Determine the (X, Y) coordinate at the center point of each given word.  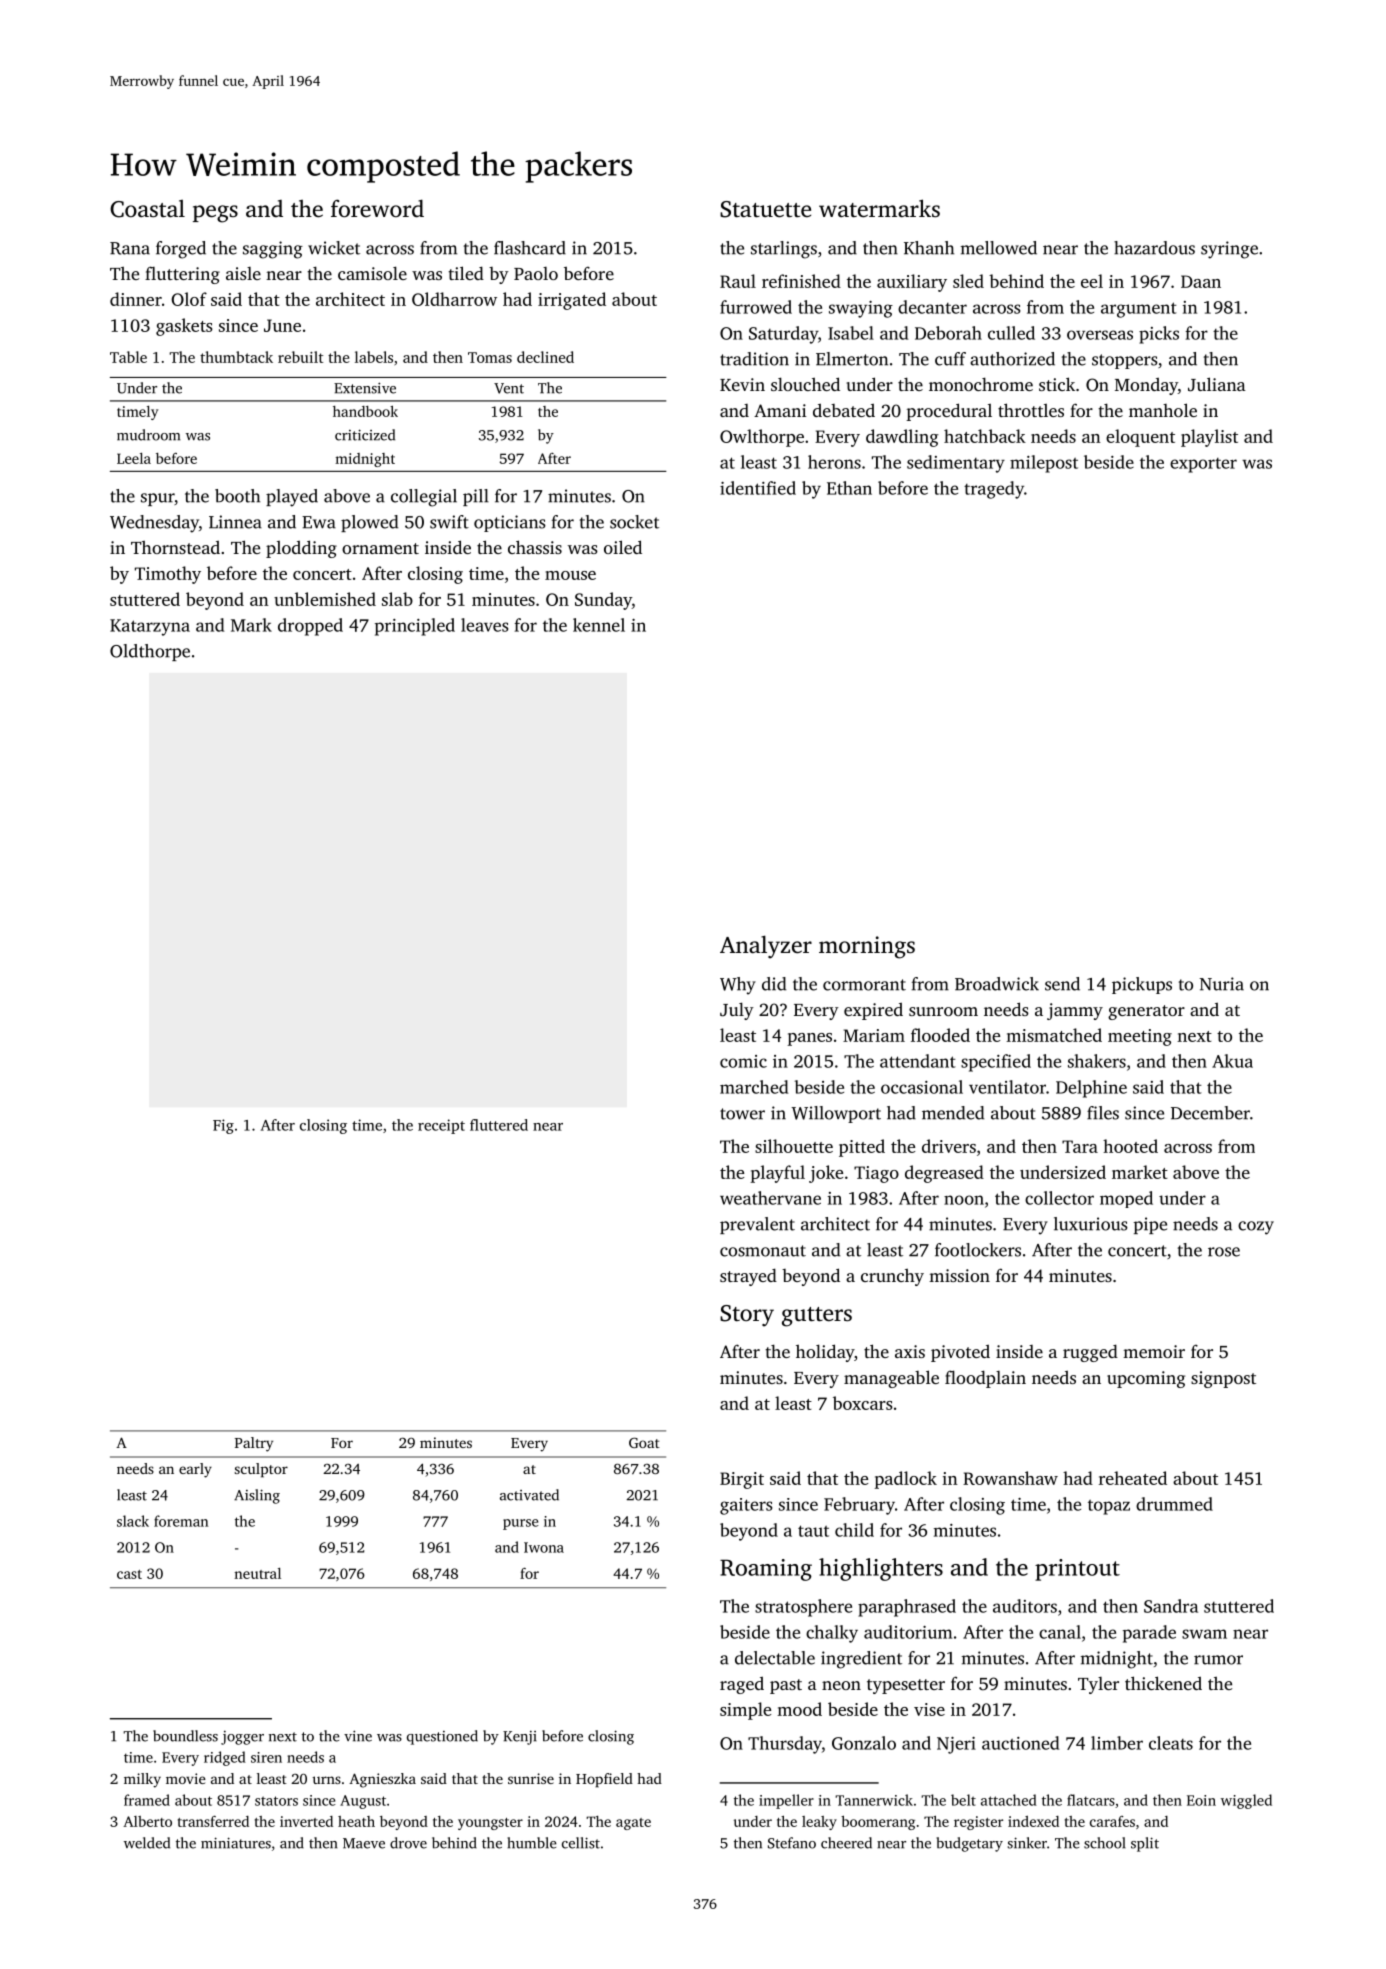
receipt (441, 1126)
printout (1077, 1570)
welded (147, 1843)
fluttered (499, 1125)
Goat (644, 1442)
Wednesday (154, 524)
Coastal (147, 209)
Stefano (792, 1843)
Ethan (849, 488)
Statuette (765, 209)
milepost (1044, 464)
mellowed (999, 248)
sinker (1027, 1843)
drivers (949, 1146)
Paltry (254, 1444)
